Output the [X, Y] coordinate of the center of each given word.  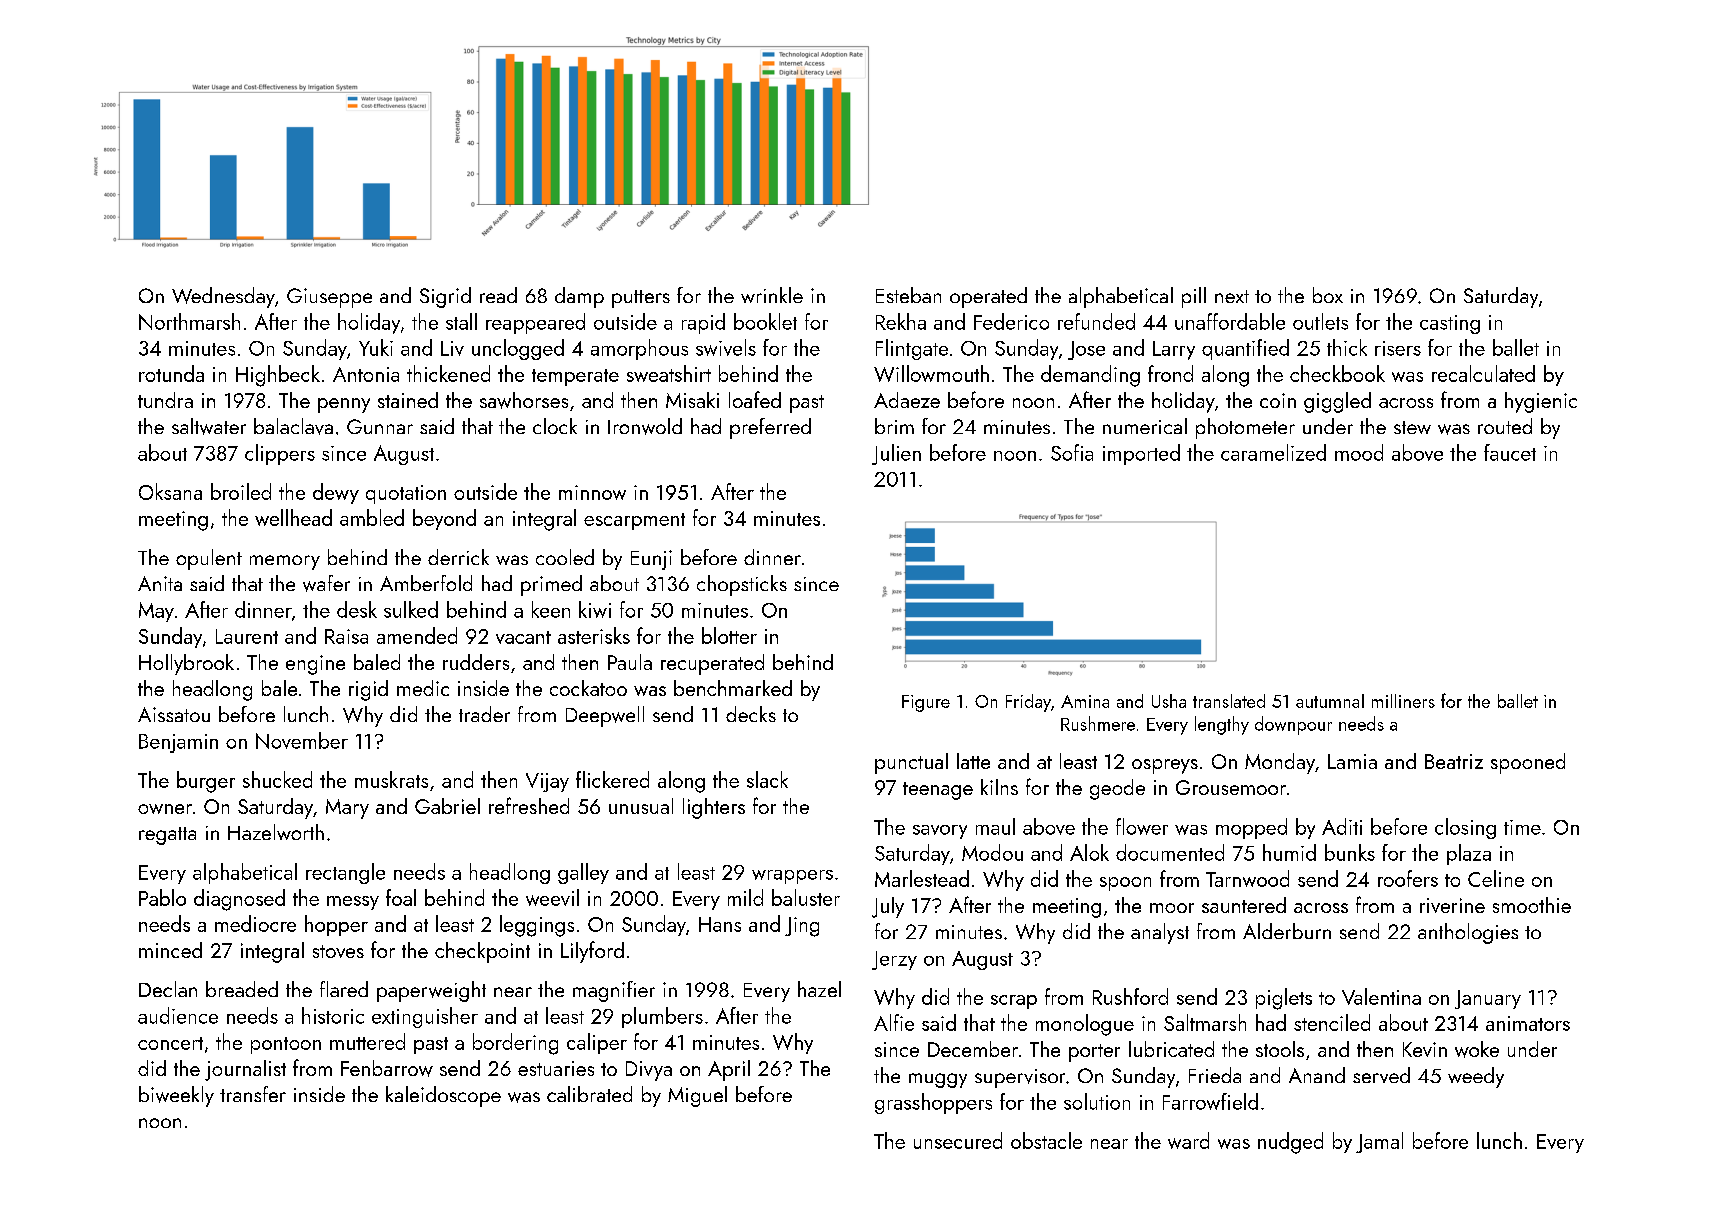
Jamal [1379, 1142]
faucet [1510, 452]
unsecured [958, 1140]
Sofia [1072, 452]
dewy [336, 493]
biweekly [176, 1096]
